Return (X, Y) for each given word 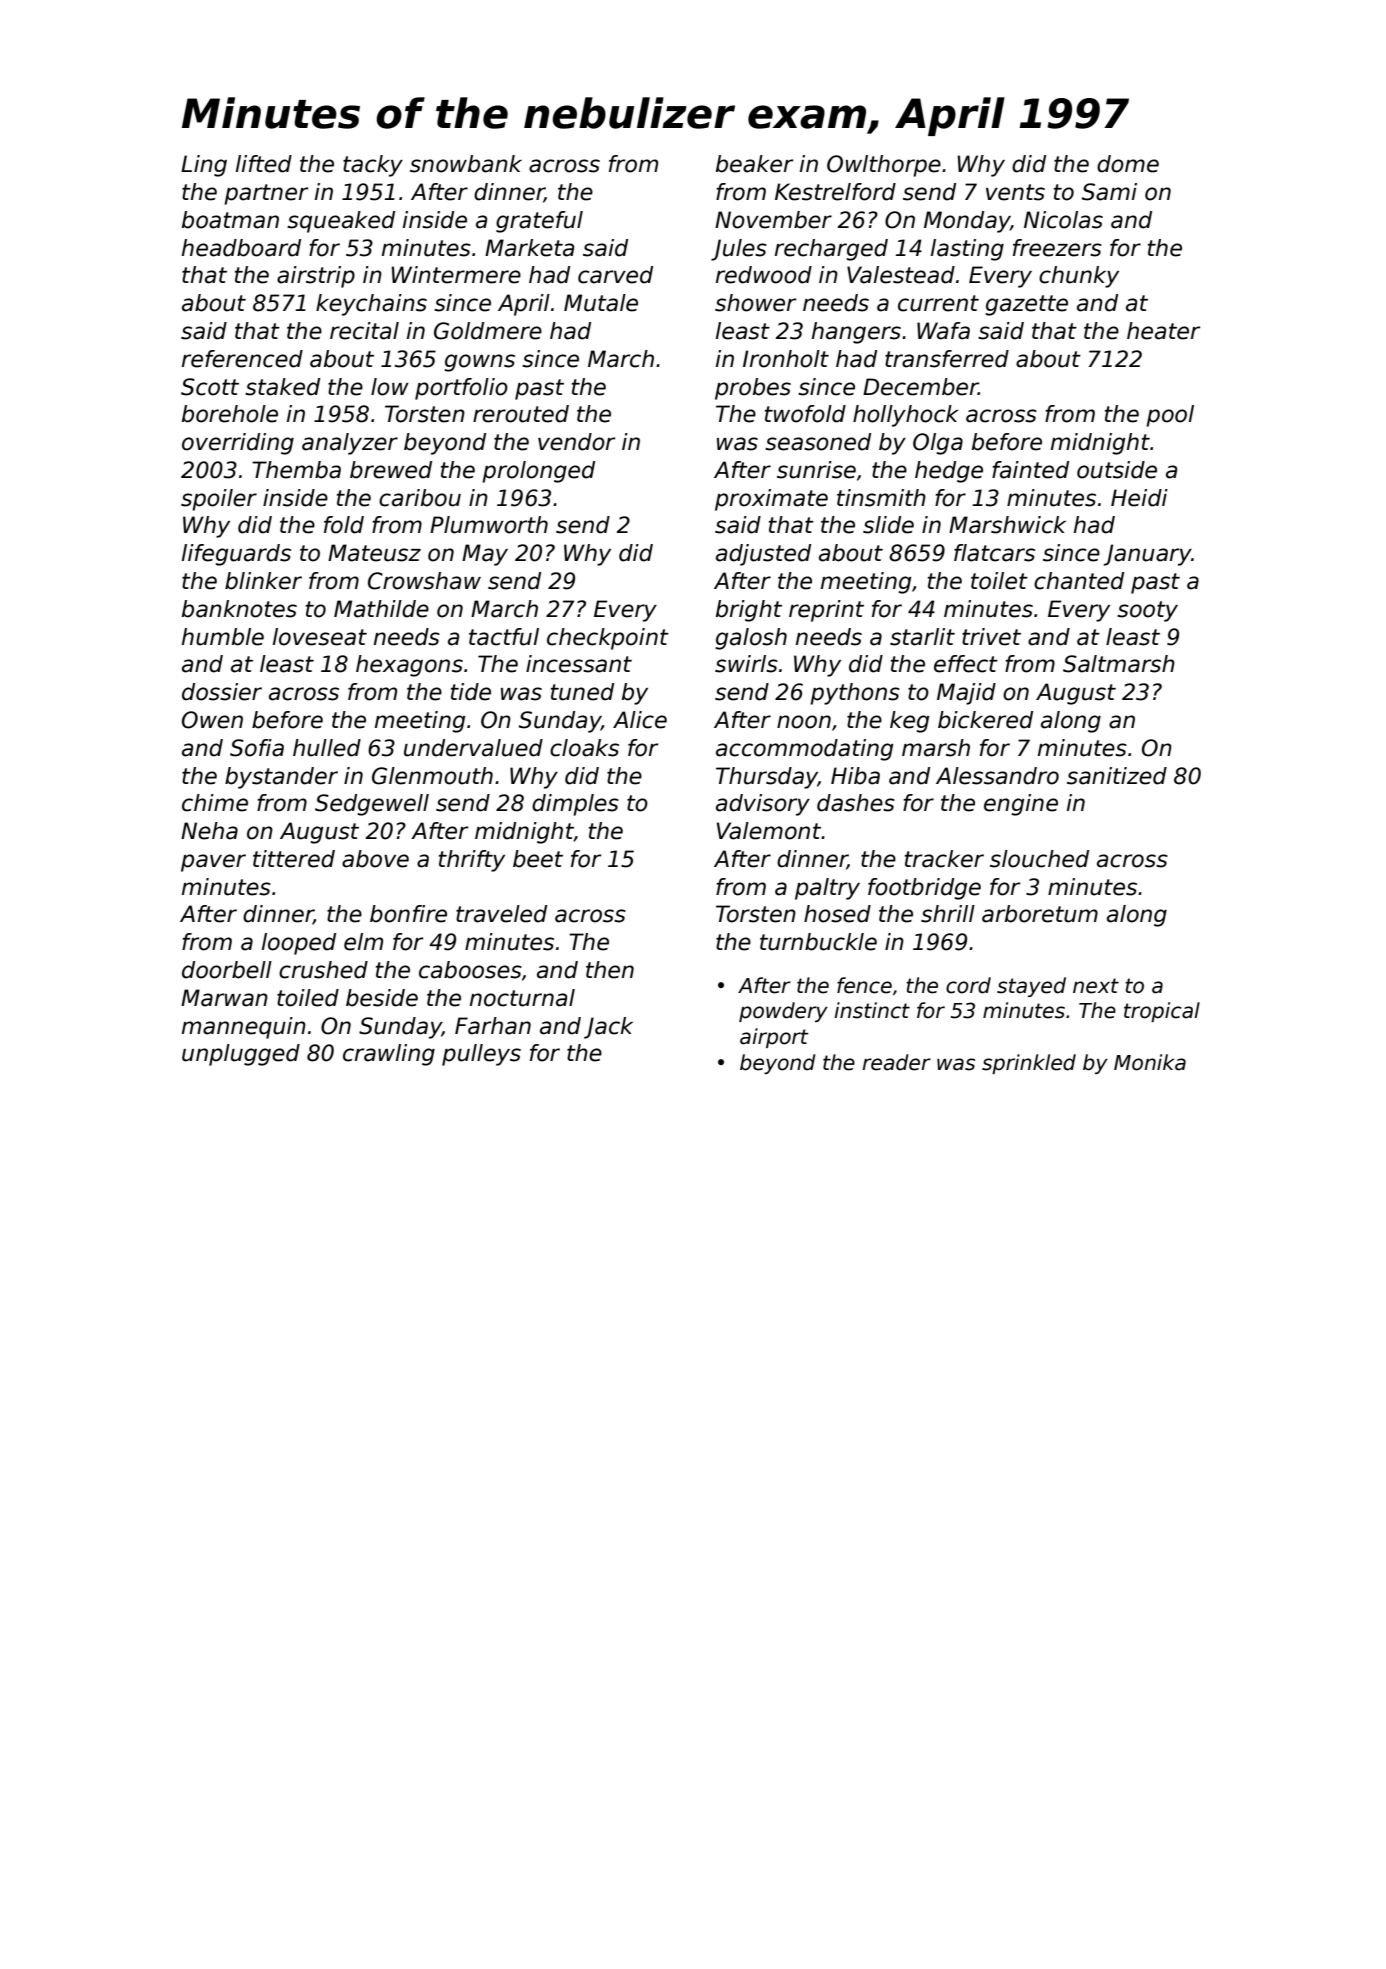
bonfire (408, 914)
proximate (771, 500)
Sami (1109, 192)
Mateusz (374, 553)
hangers (856, 333)
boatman (230, 220)
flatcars (994, 553)
